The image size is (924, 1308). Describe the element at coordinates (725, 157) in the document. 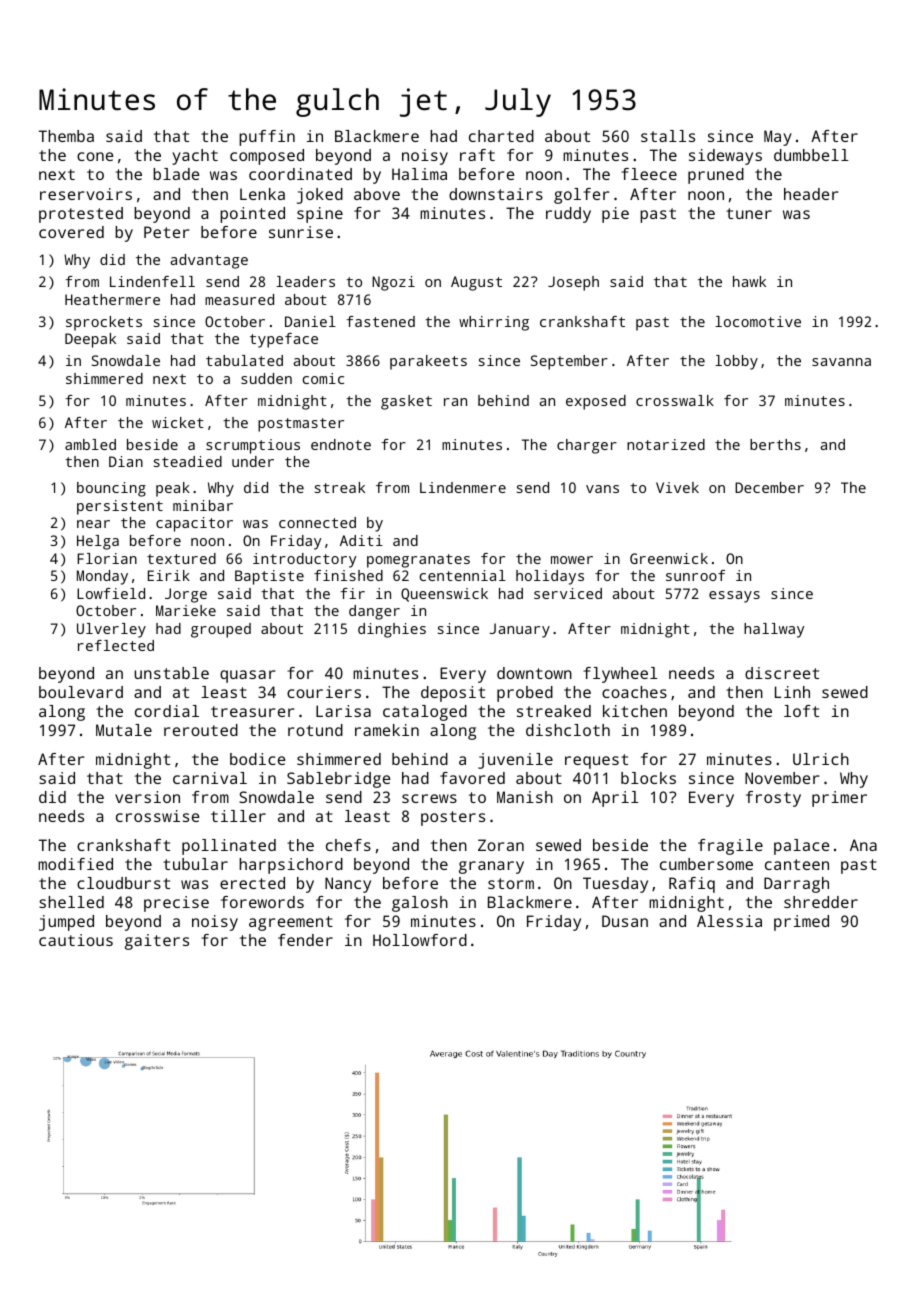

I see `sideways` at that location.
